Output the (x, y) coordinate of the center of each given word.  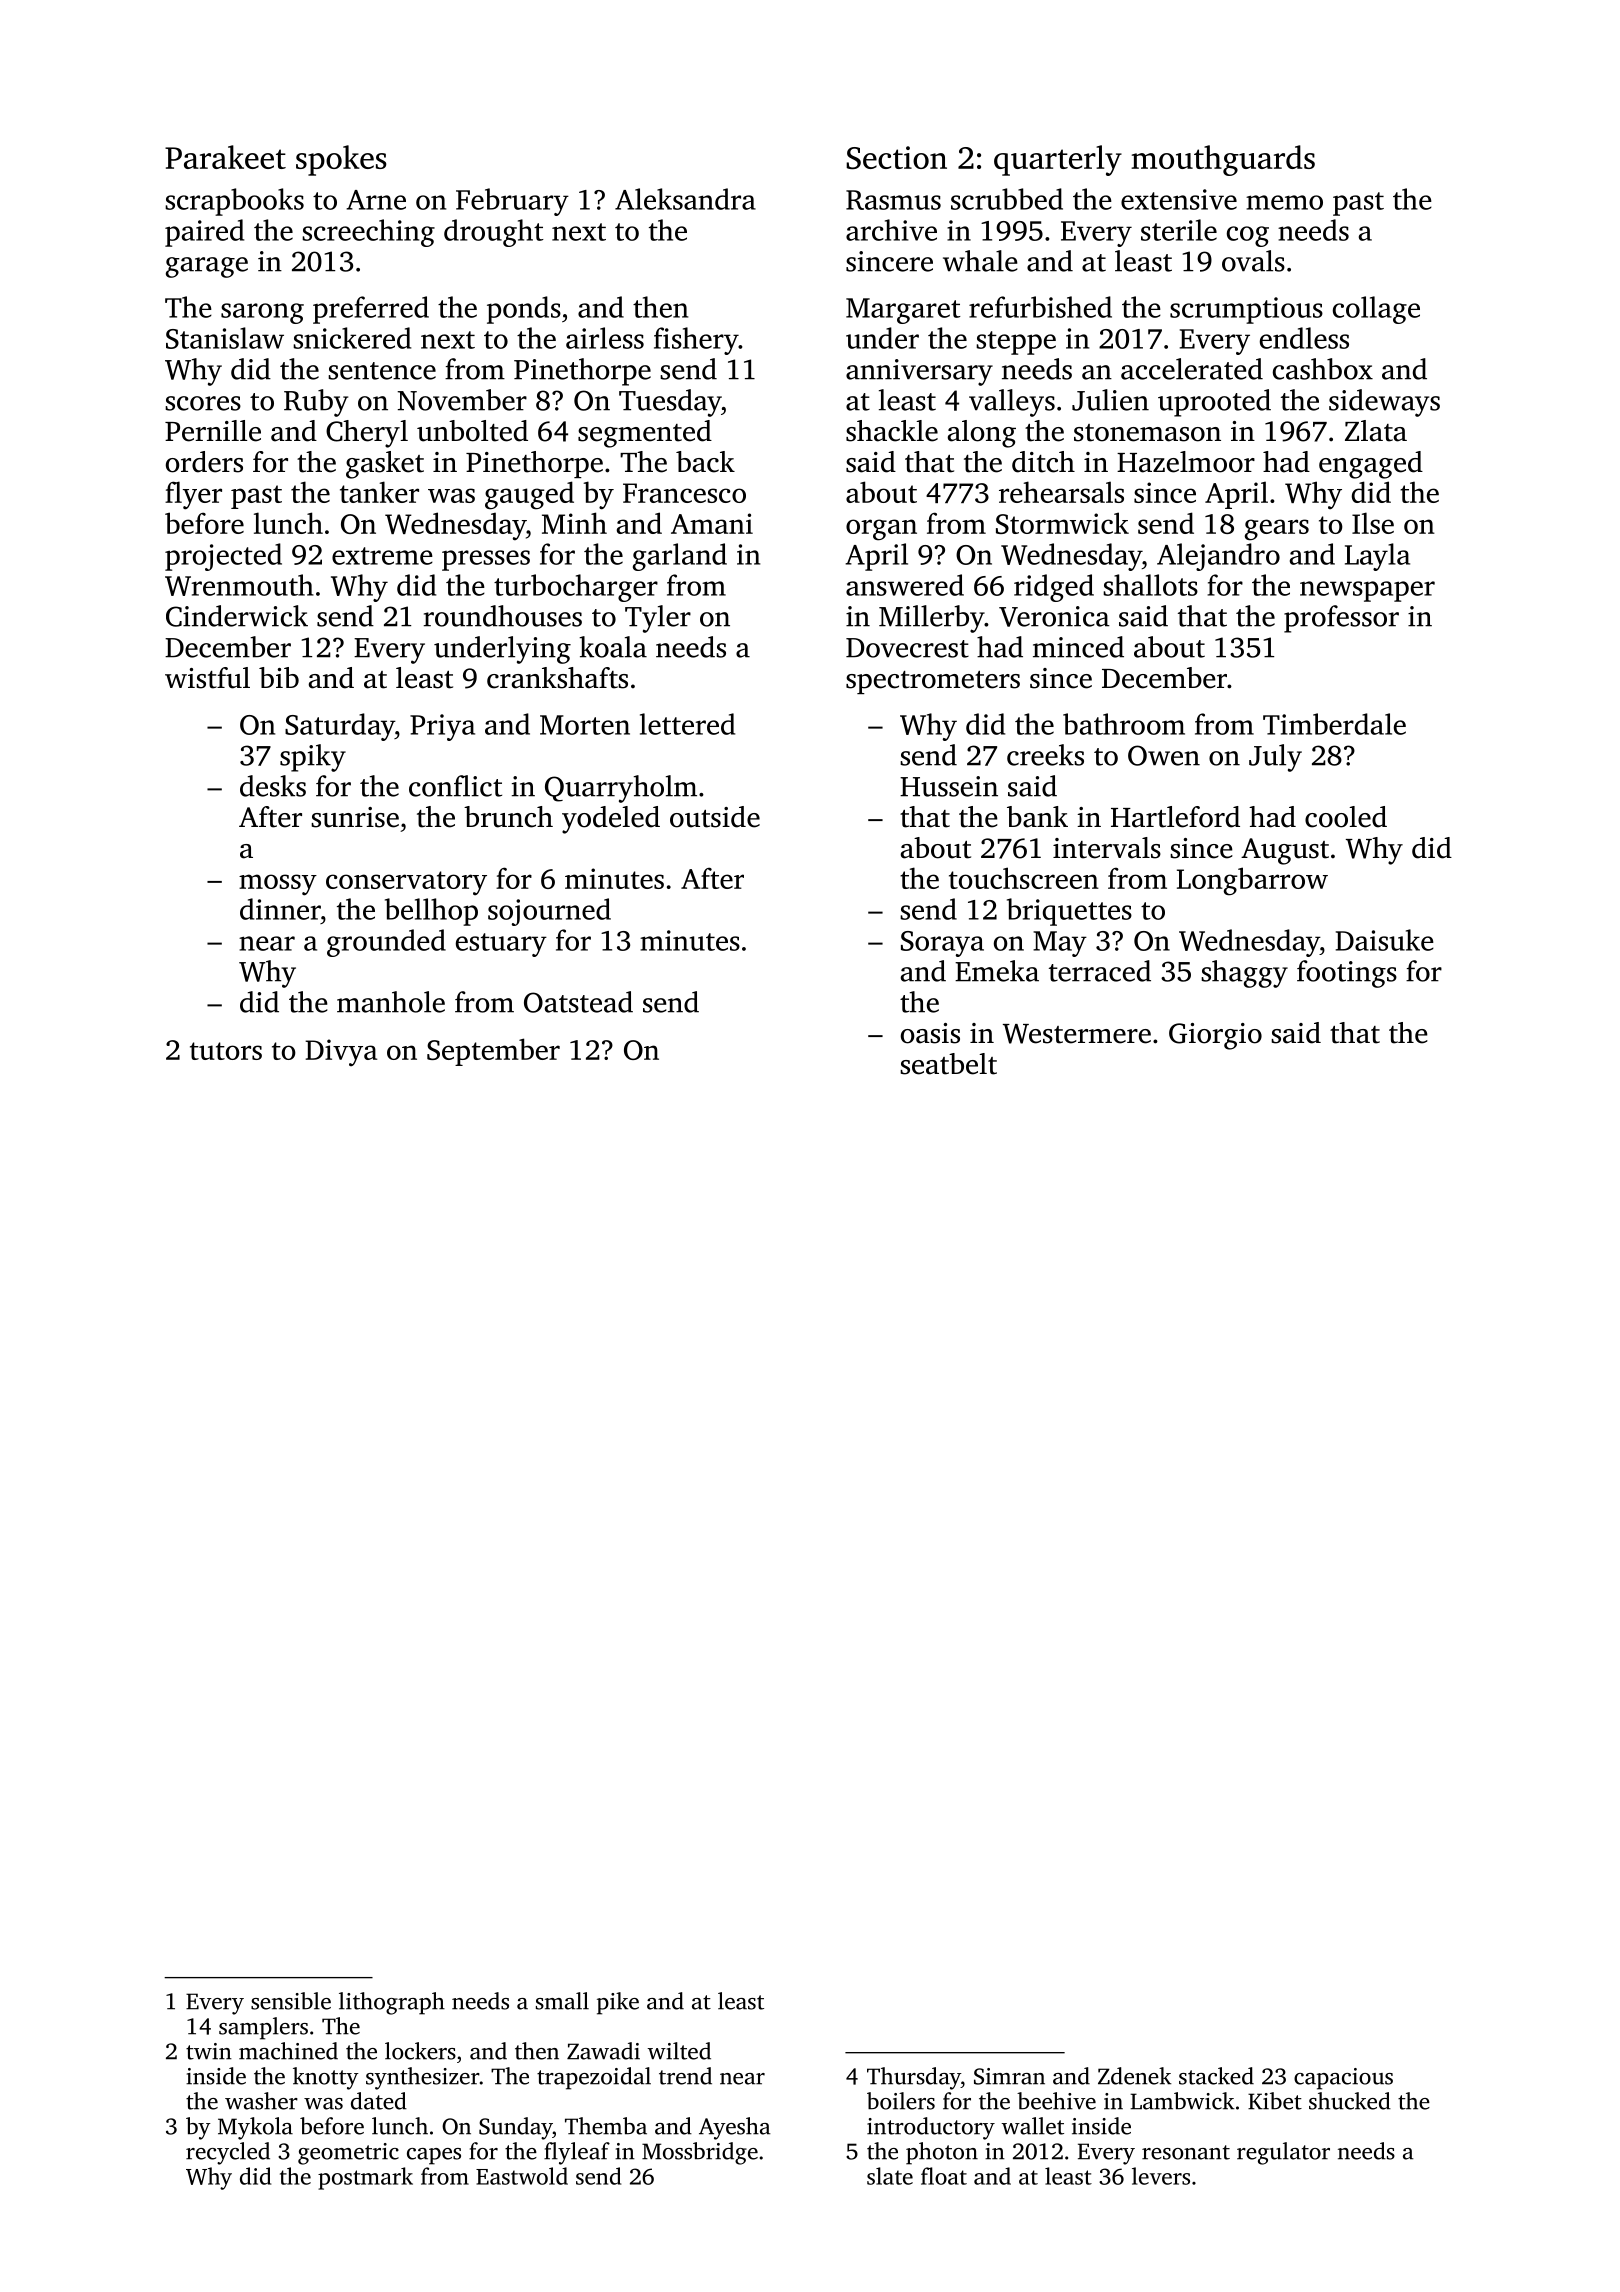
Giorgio (1215, 1036)
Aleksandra (685, 199)
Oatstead (578, 1002)
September (493, 1052)
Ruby (316, 403)
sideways (1384, 403)
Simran (1009, 2076)
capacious (1343, 2079)
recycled (228, 2153)
